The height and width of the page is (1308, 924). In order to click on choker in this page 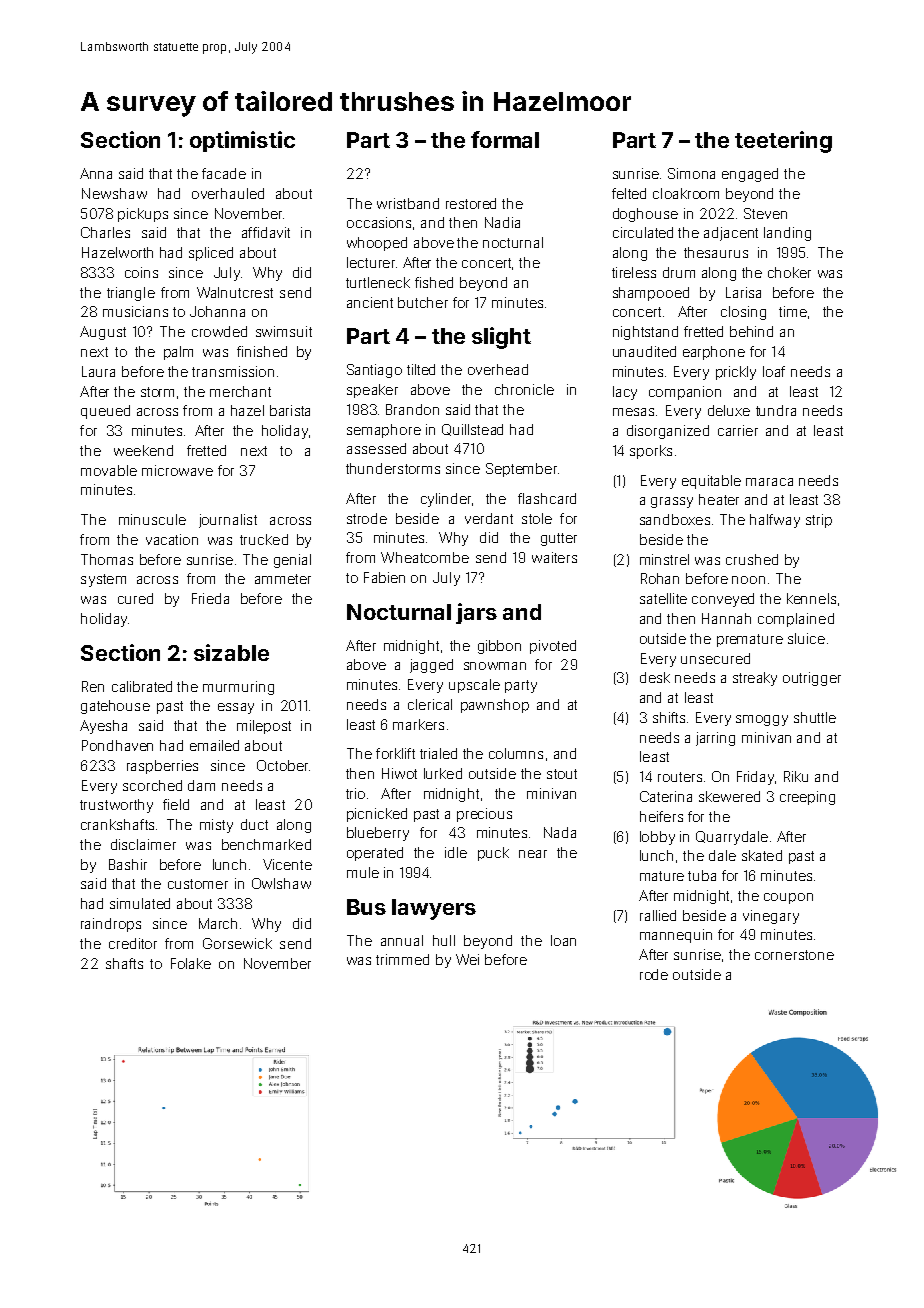, I will do `click(789, 272)`.
